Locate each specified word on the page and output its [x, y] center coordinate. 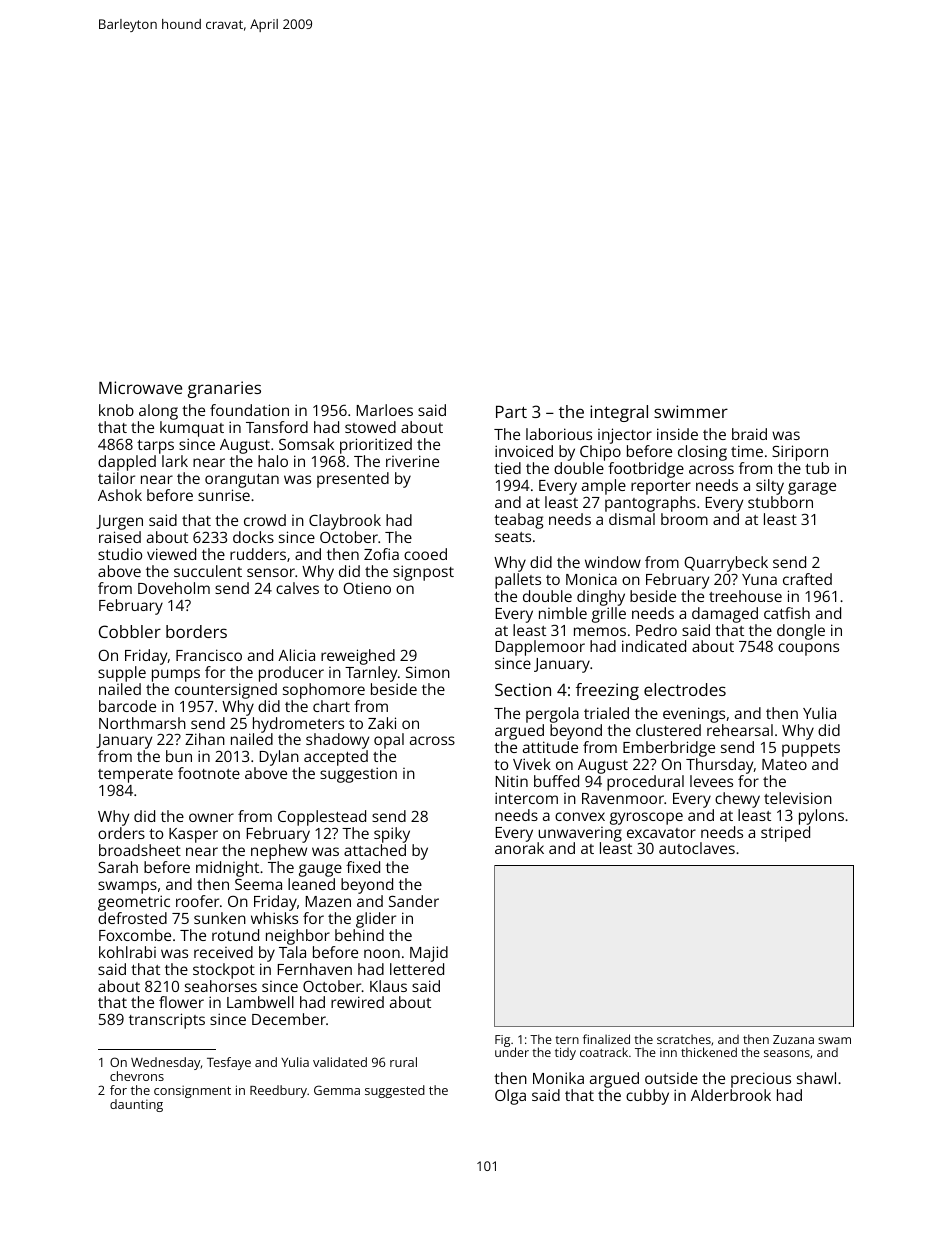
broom [684, 519]
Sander [414, 901]
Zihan [205, 739]
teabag [518, 521]
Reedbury [278, 1091]
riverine [412, 461]
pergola [552, 715]
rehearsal [740, 730]
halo [273, 461]
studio [120, 554]
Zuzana [793, 1039]
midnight [227, 869]
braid [749, 434]
